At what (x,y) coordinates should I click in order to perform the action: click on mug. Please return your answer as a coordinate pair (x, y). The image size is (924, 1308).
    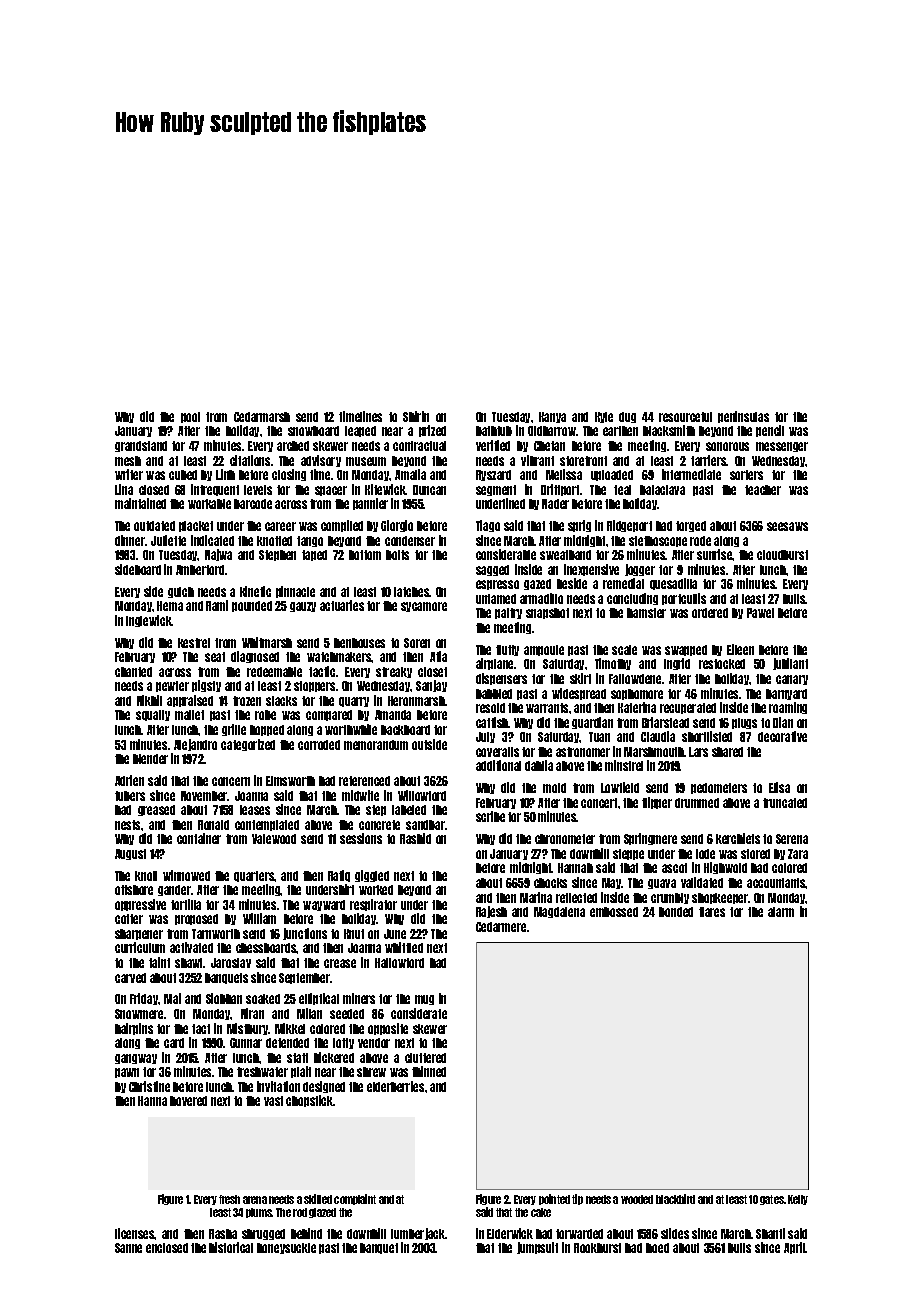
    Looking at the image, I should click on (424, 1000).
